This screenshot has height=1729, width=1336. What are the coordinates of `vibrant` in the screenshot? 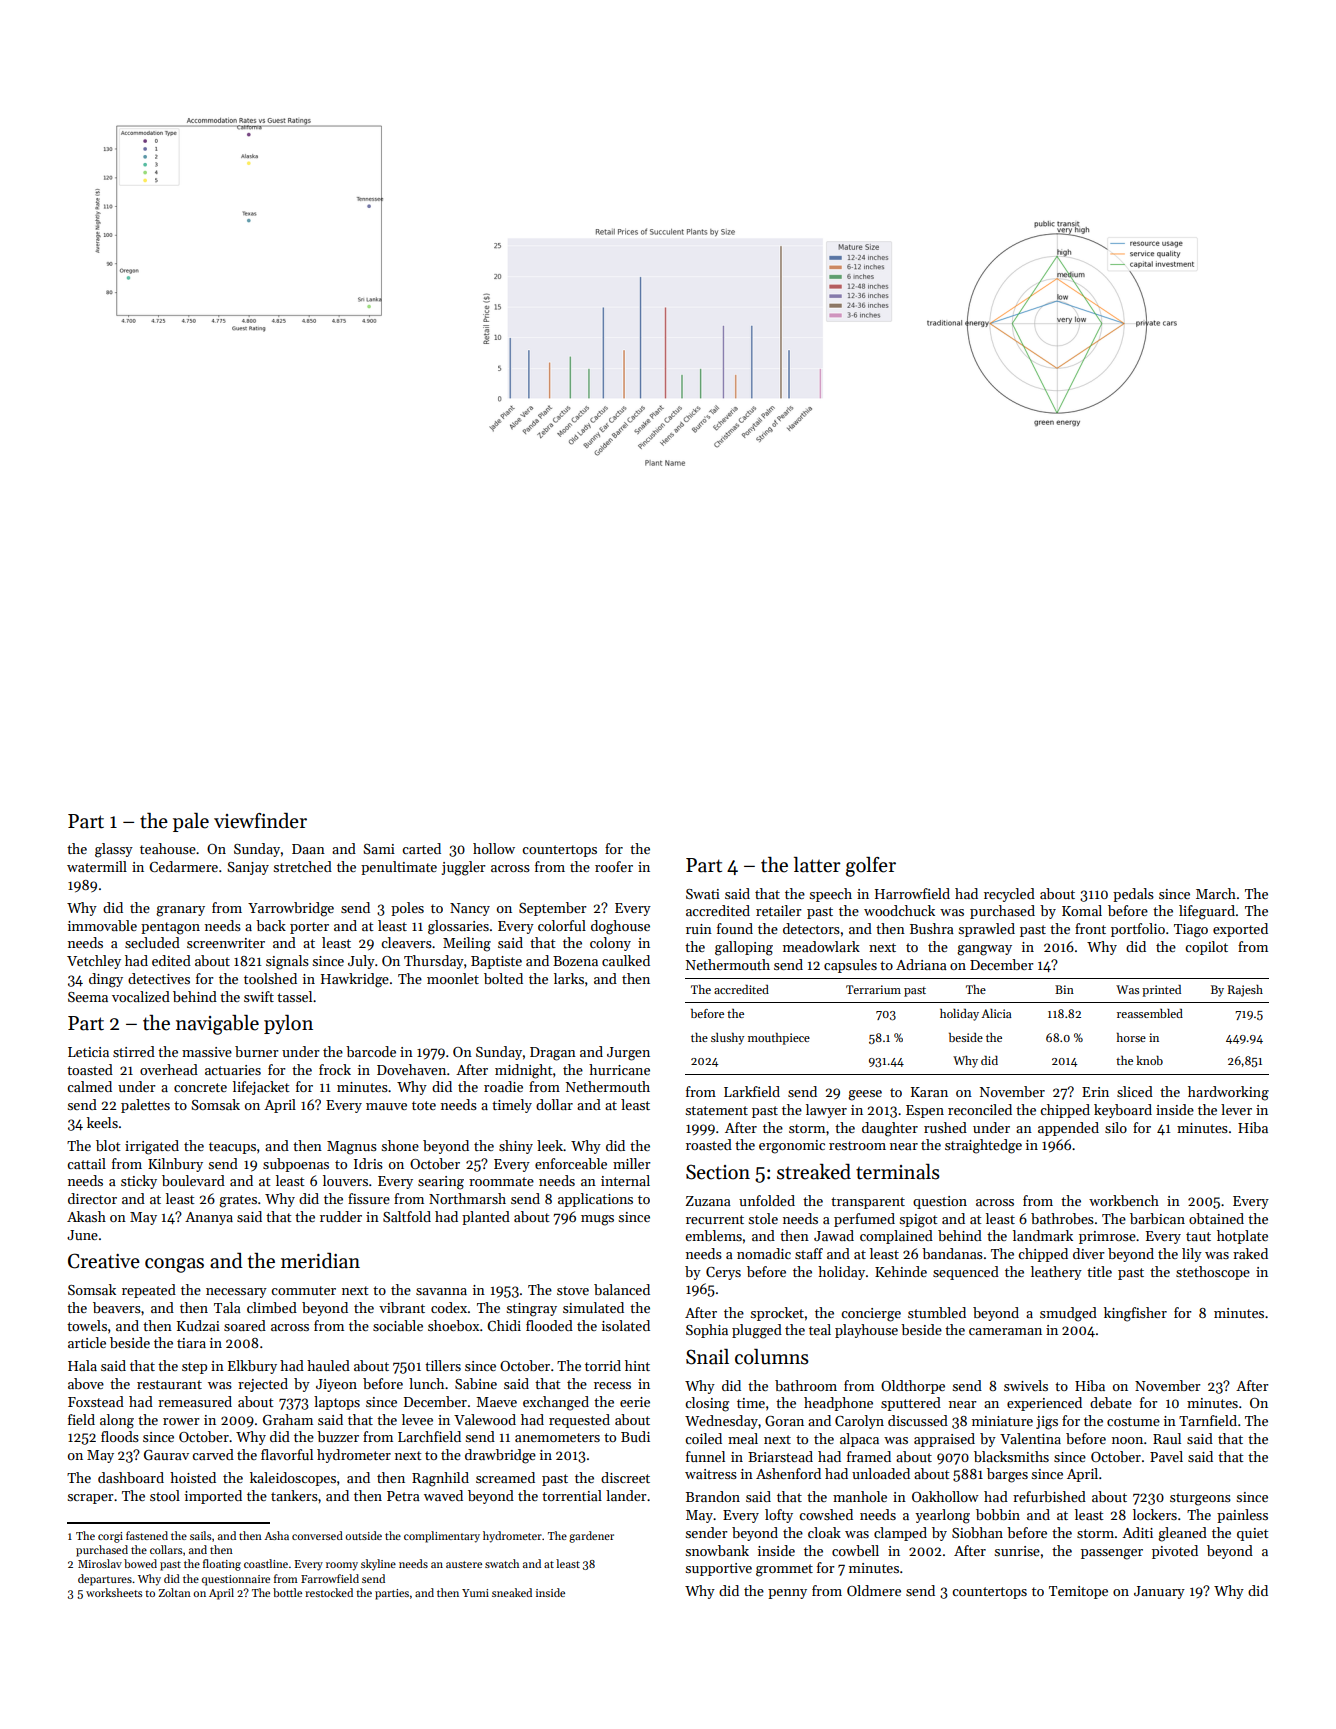 It's located at (402, 1307).
